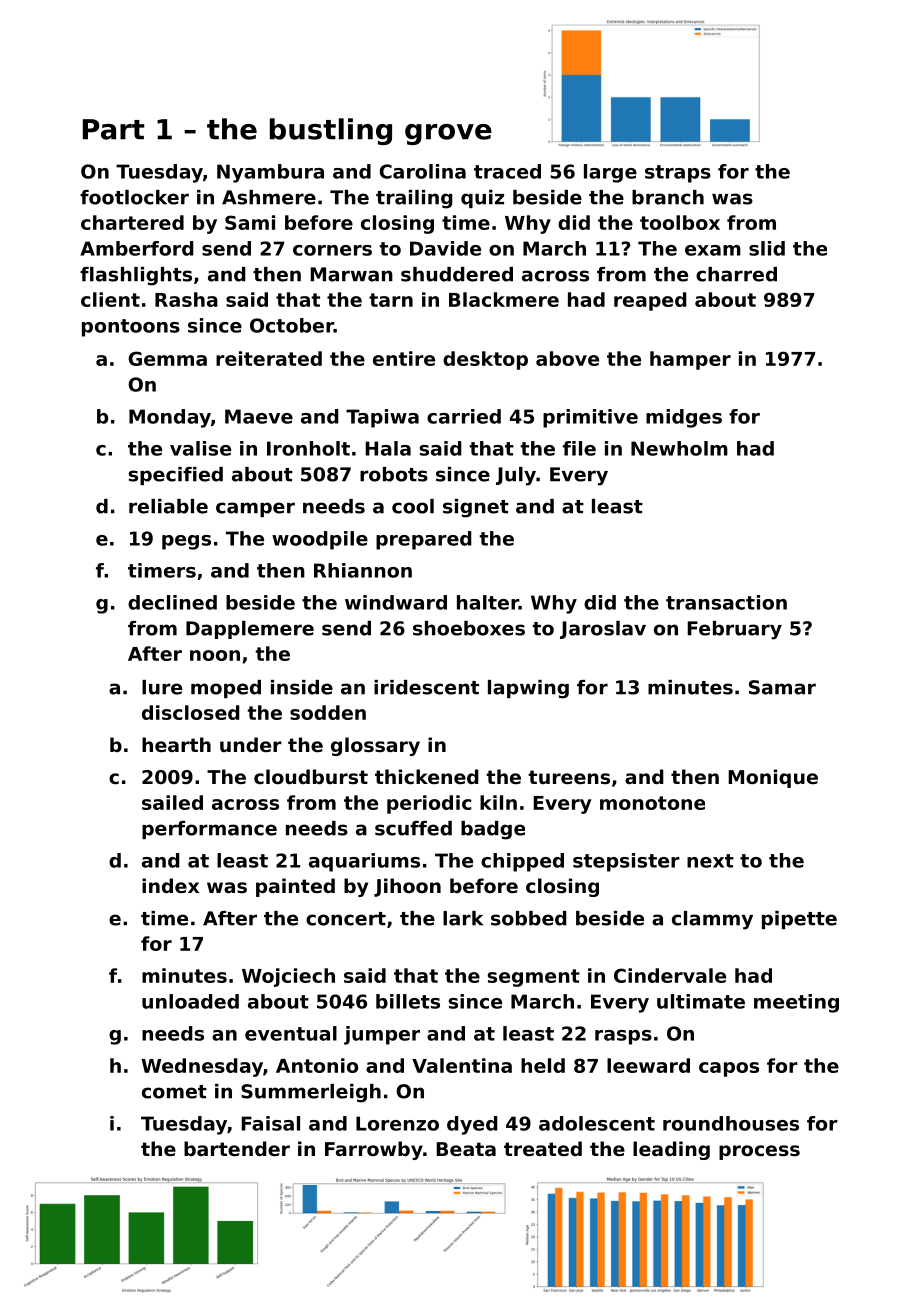 Image resolution: width=924 pixels, height=1314 pixels. Describe the element at coordinates (782, 687) in the page. I see `Samar` at that location.
